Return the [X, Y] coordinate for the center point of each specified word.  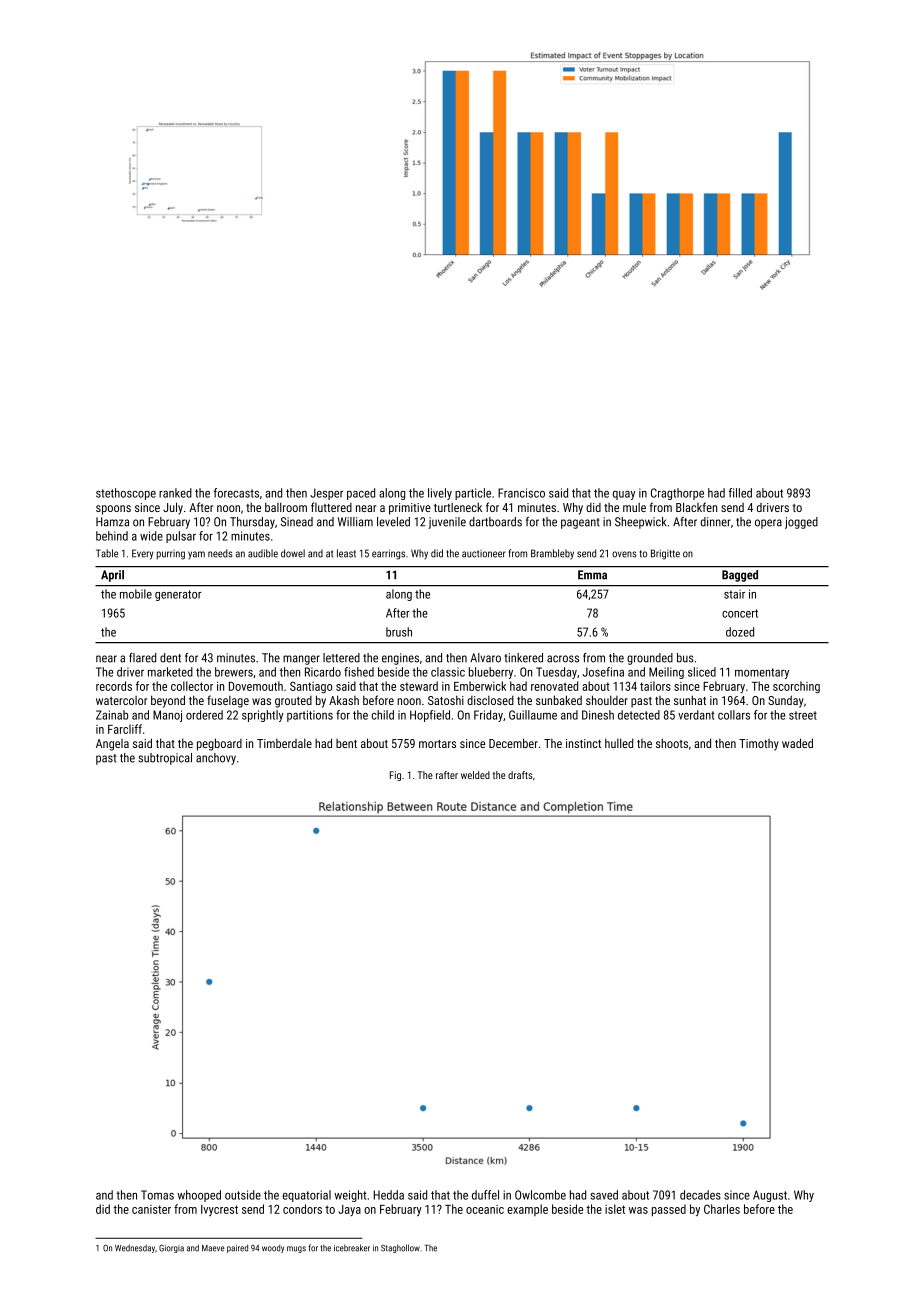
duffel [485, 1195]
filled [740, 493]
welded [475, 775]
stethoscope [126, 494]
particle [473, 494]
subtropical [165, 759]
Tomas [157, 1195]
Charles [722, 1209]
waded [797, 743]
